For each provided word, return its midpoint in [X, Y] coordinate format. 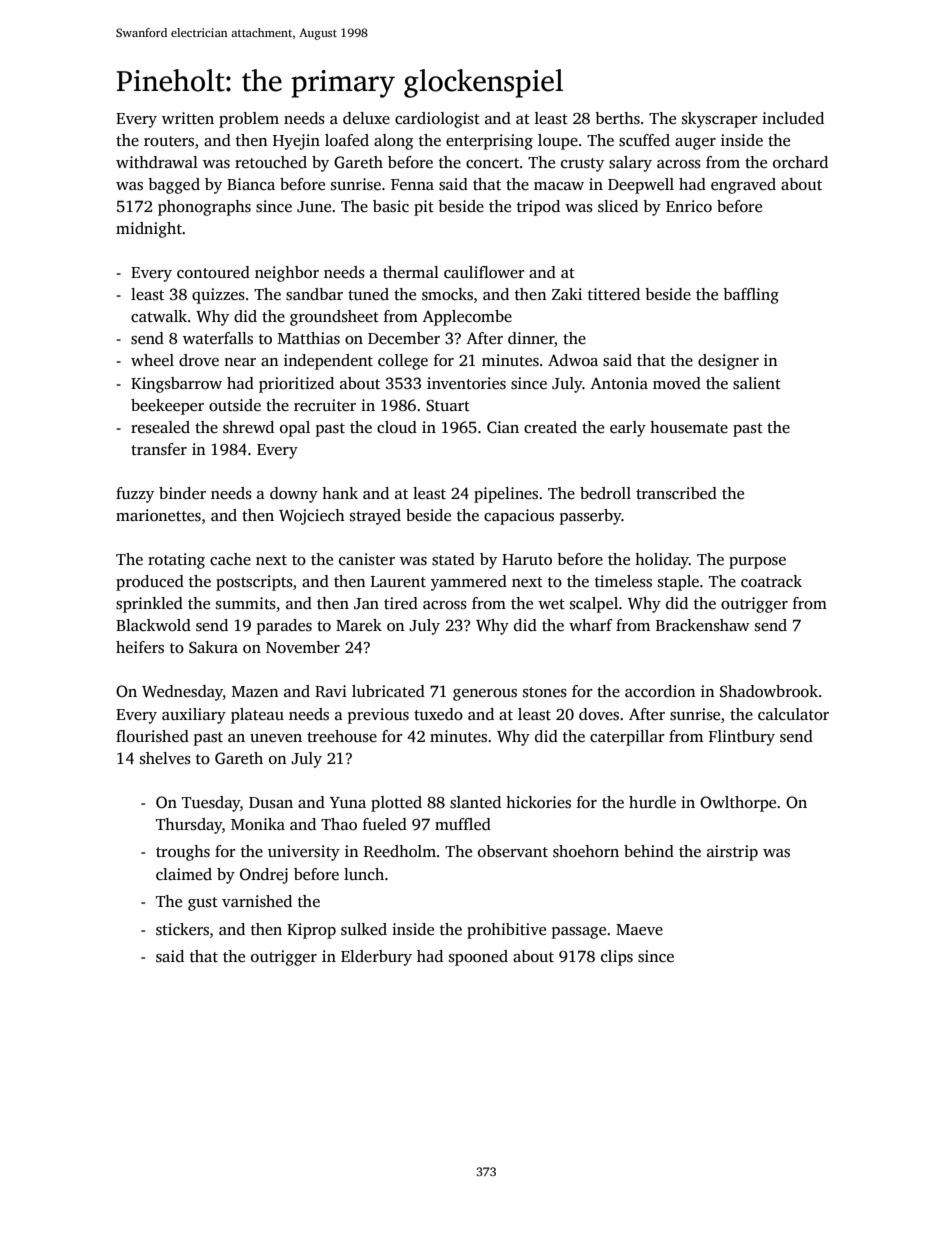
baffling [751, 296]
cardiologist [437, 120]
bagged [174, 186]
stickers [182, 929]
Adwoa [573, 360]
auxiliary [194, 716]
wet [551, 604]
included [793, 118]
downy [294, 495]
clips [617, 958]
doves [599, 714]
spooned [478, 958]
